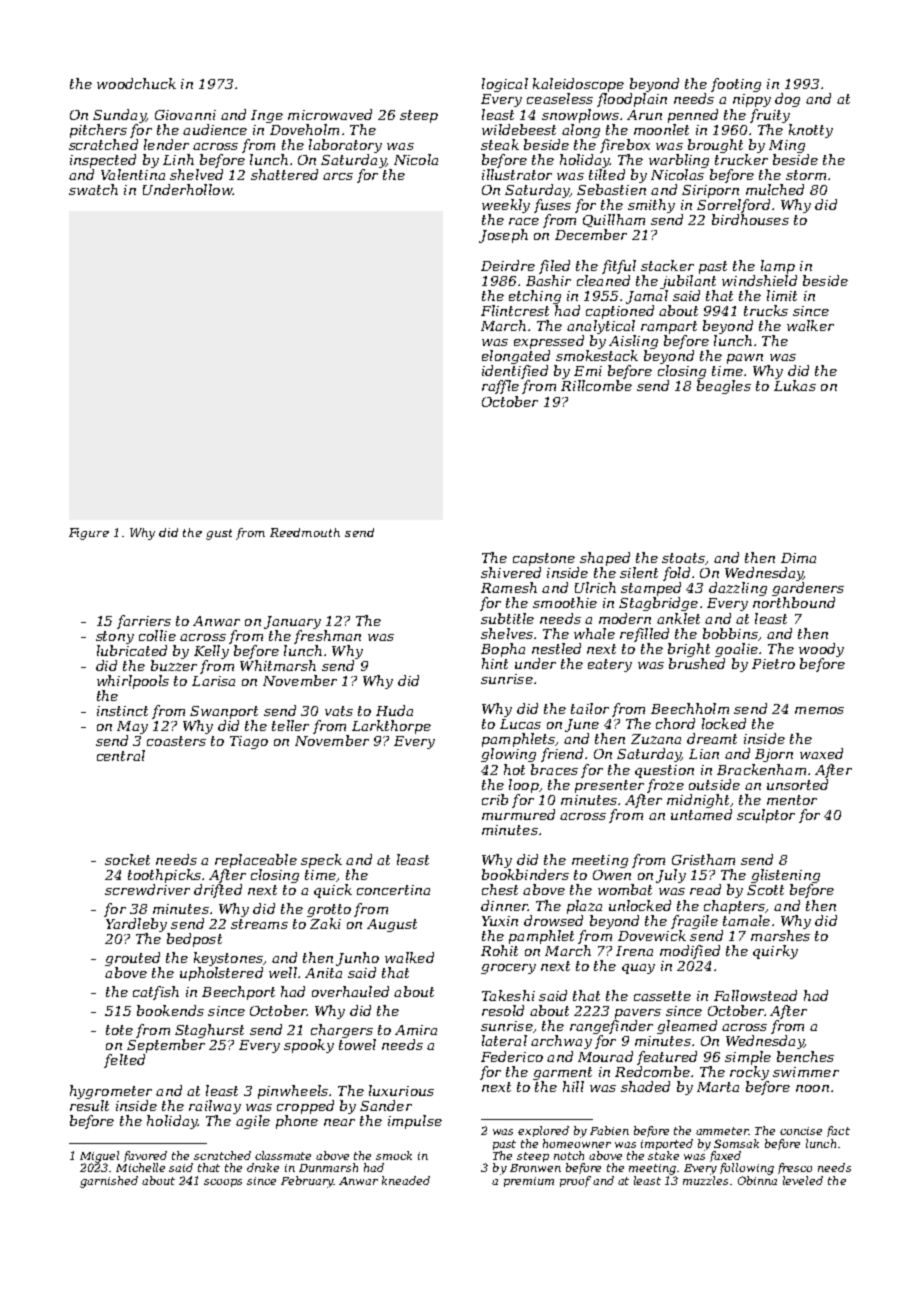 This screenshot has width=924, height=1308. What do you see at coordinates (733, 206) in the screenshot?
I see `Sorrelford` at bounding box center [733, 206].
